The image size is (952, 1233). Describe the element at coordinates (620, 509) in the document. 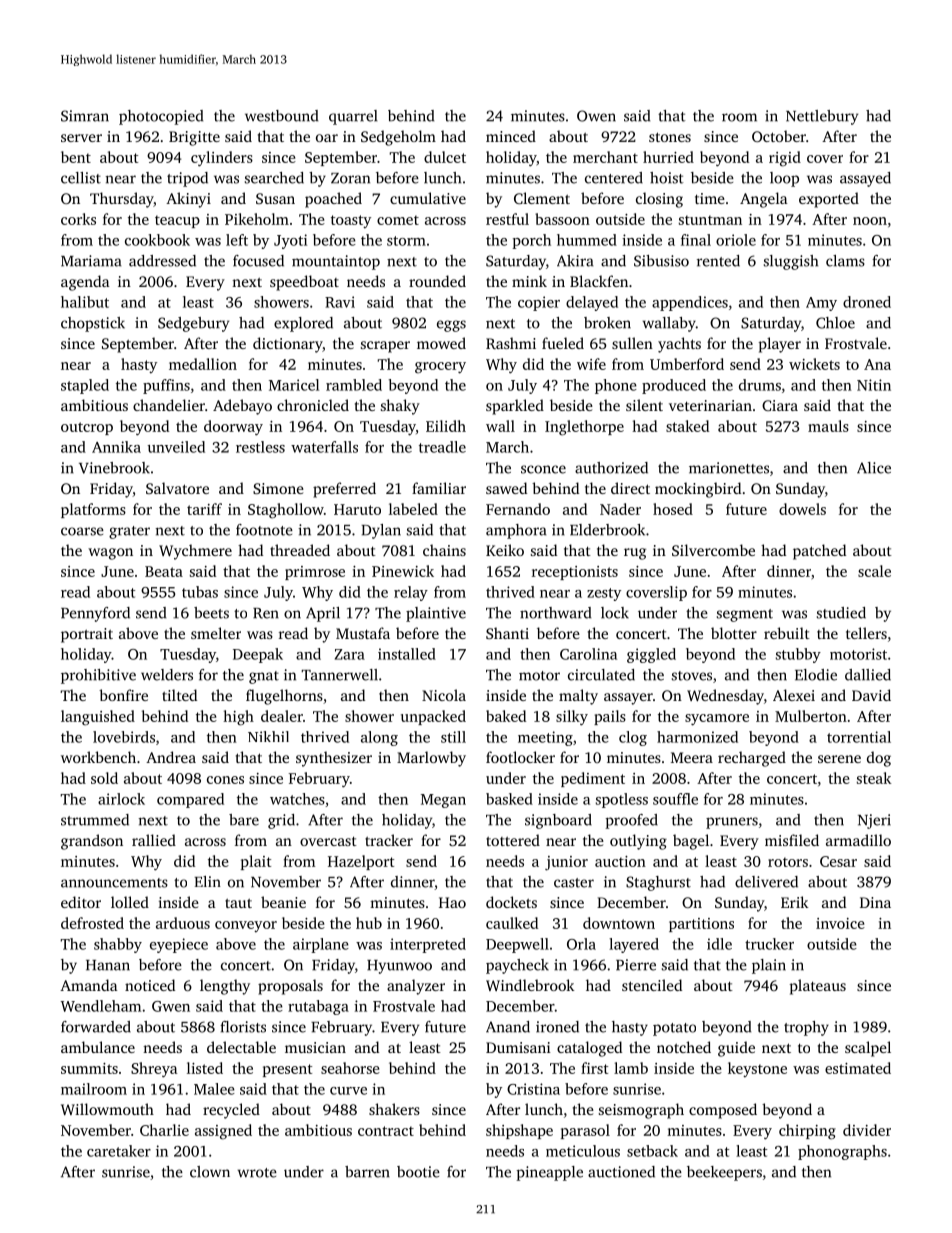

I see `Nader` at that location.
